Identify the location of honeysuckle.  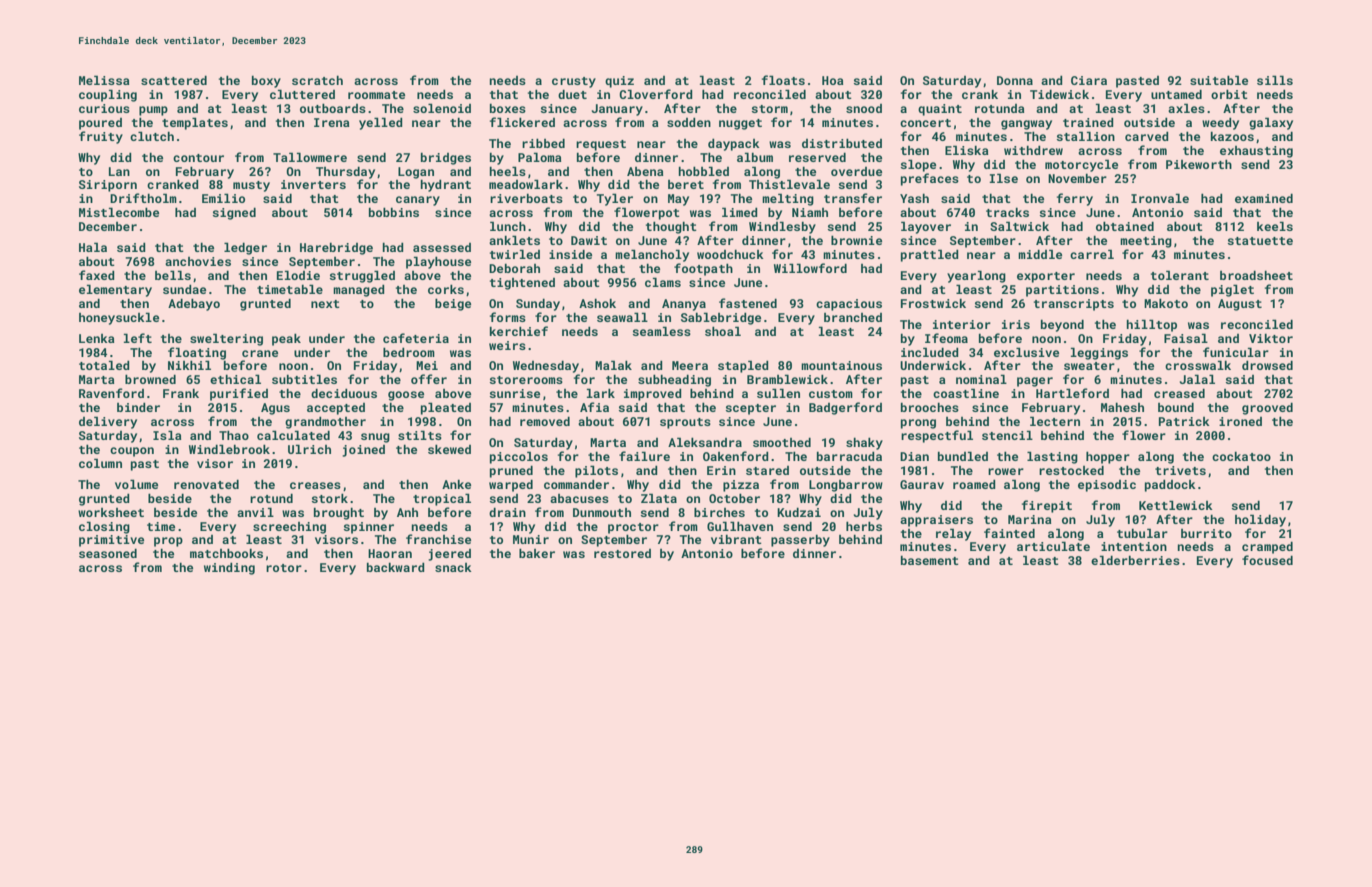
(119, 318).
